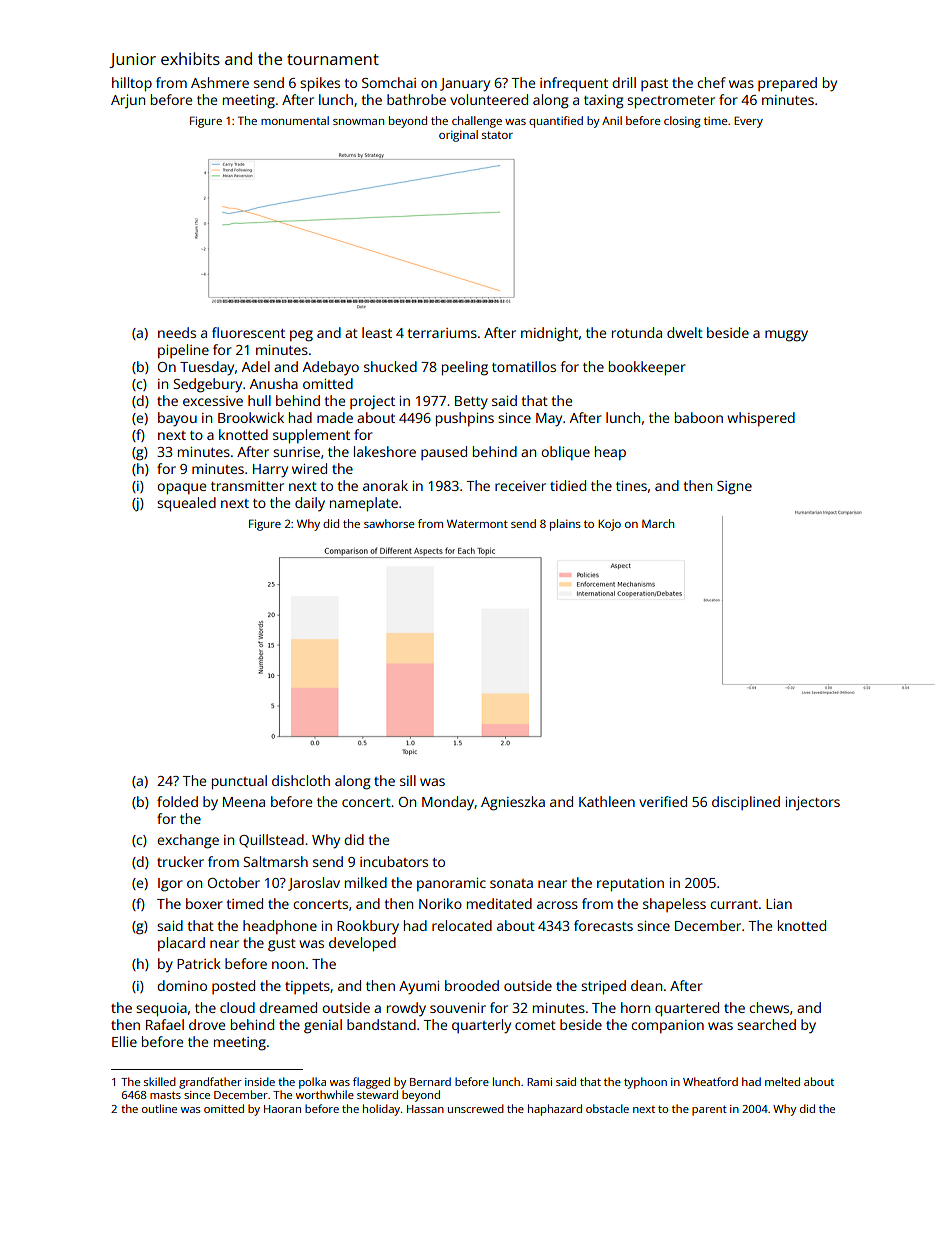  I want to click on melted, so click(782, 1081).
